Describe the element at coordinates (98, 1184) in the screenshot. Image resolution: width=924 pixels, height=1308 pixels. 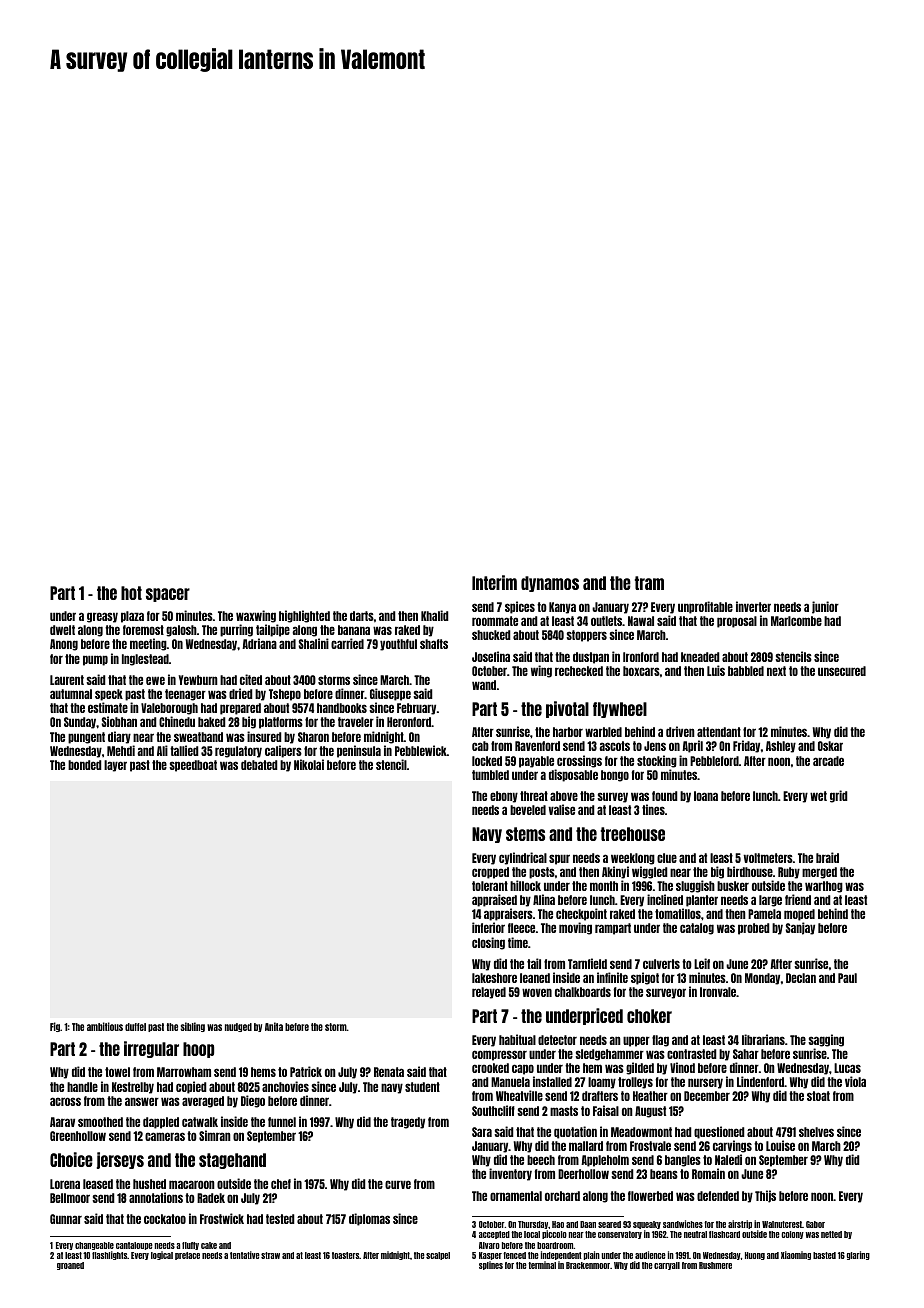
I see `leased` at that location.
